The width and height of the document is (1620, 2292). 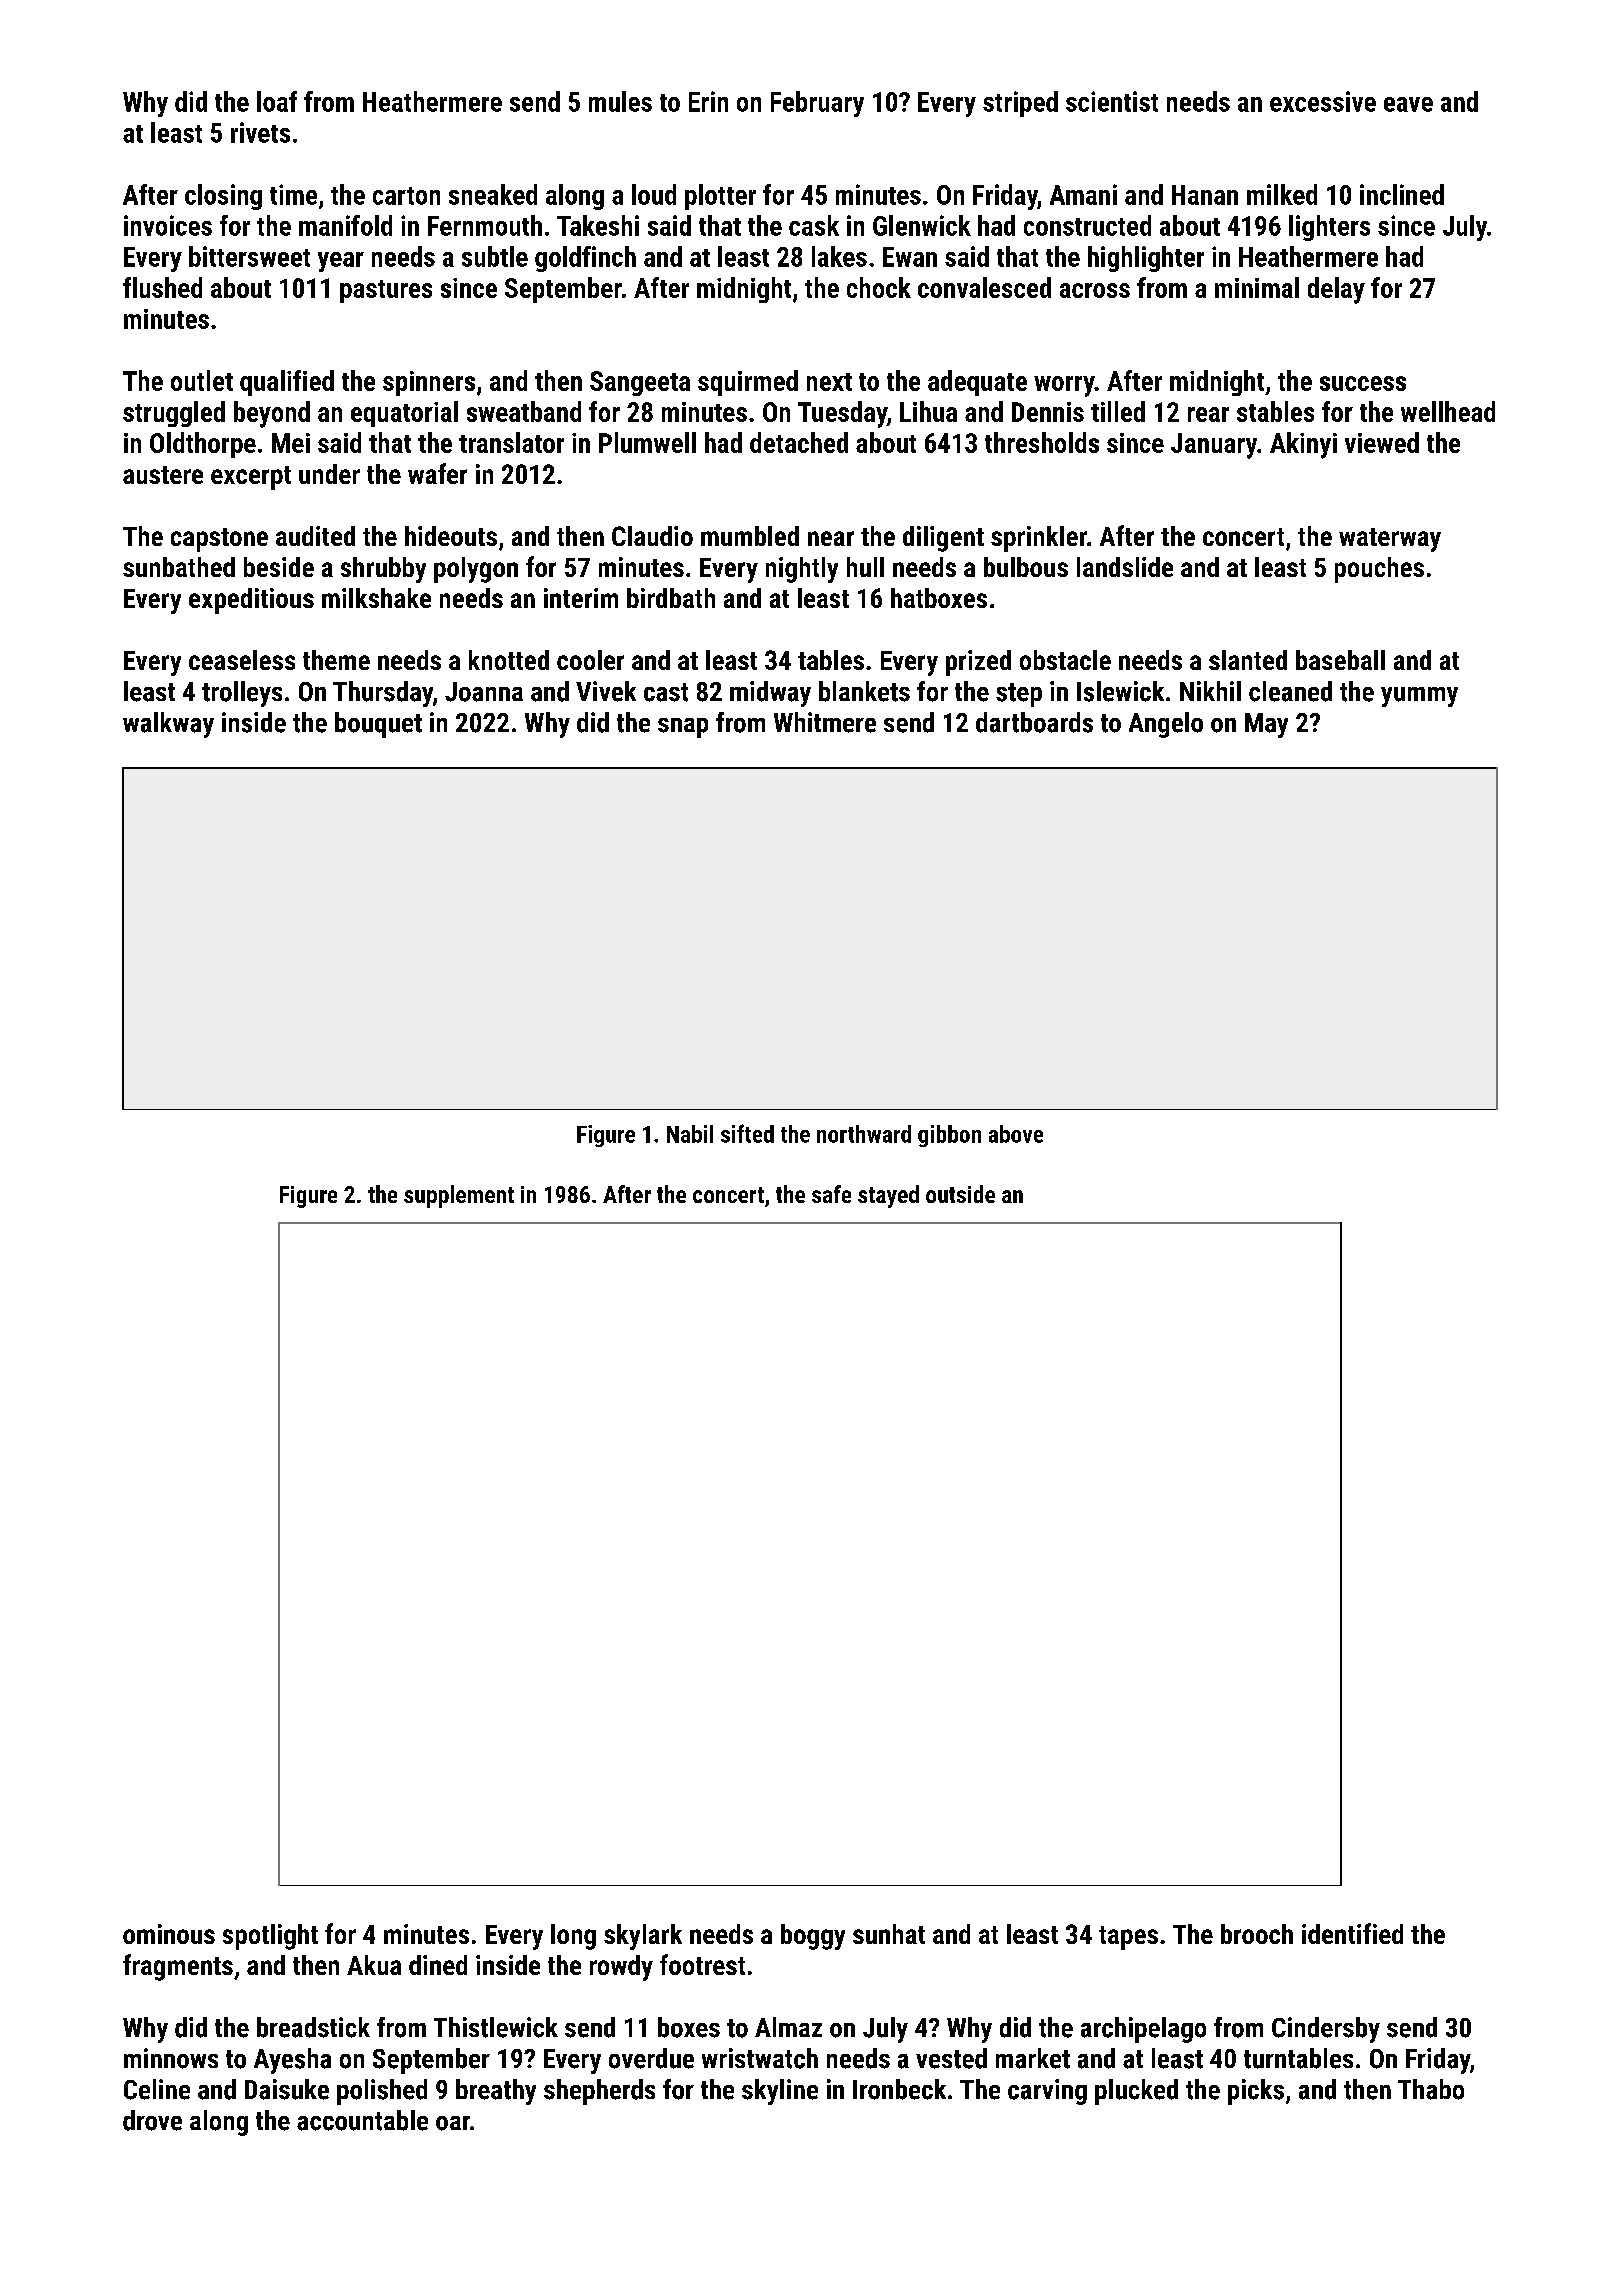 What do you see at coordinates (383, 570) in the document?
I see `shrubby` at bounding box center [383, 570].
